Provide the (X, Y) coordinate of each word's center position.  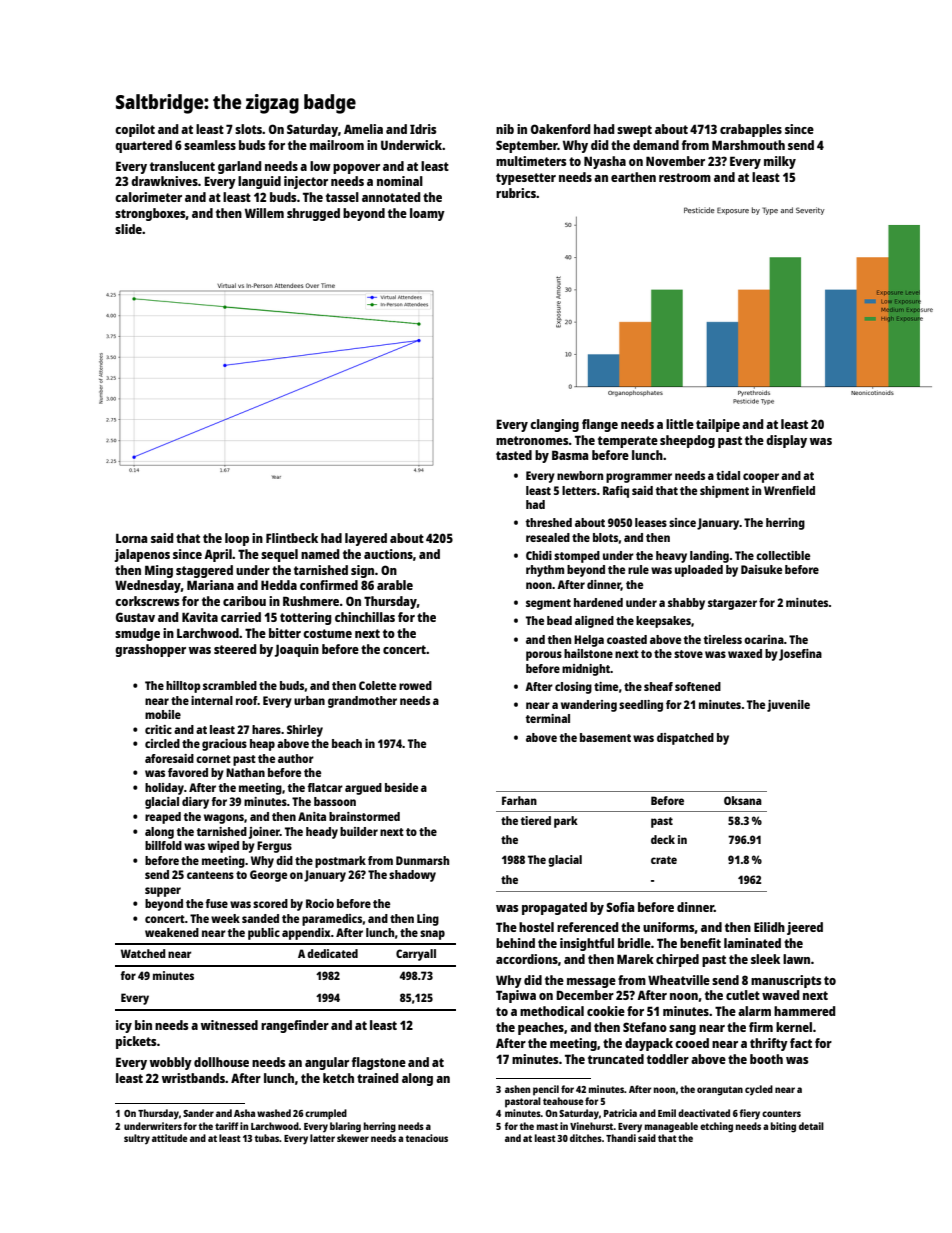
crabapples (751, 130)
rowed (415, 685)
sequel (279, 555)
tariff (226, 1126)
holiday (164, 789)
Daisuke (761, 569)
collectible (783, 555)
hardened (598, 602)
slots (248, 129)
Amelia (363, 129)
